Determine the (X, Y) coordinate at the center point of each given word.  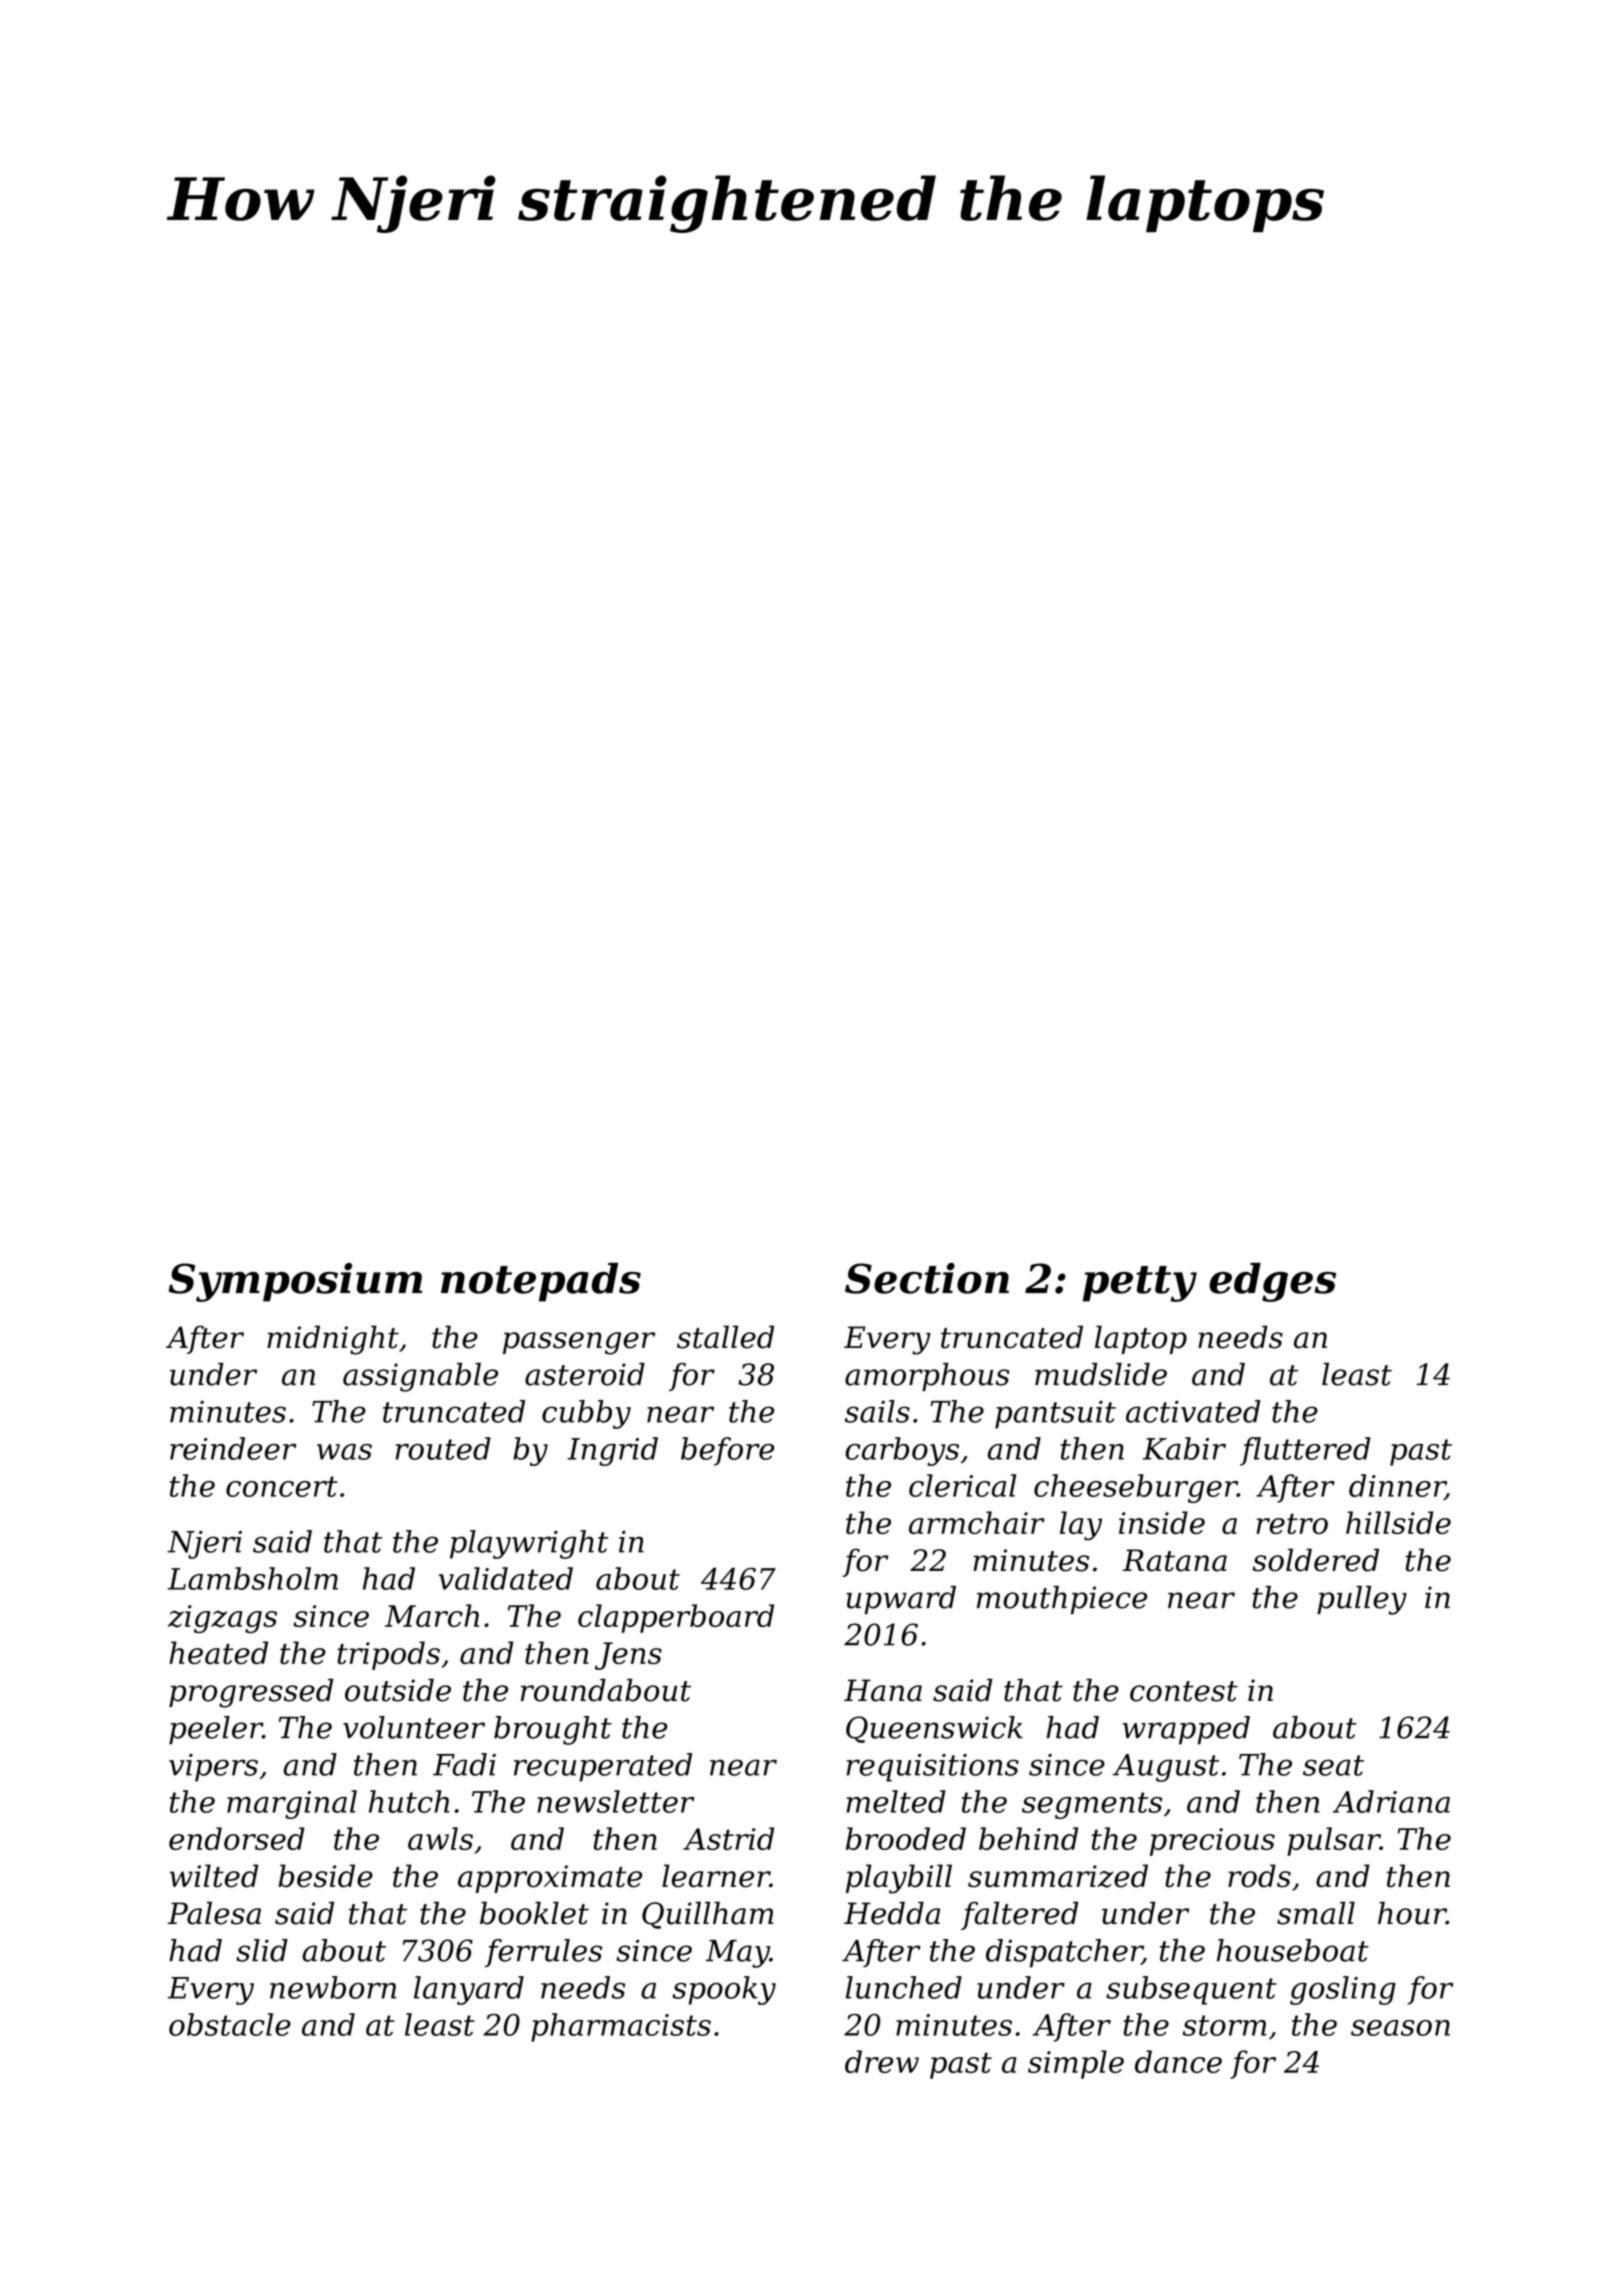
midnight (333, 1340)
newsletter (615, 1801)
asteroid (585, 1374)
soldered (1316, 1560)
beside (325, 1876)
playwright (529, 1544)
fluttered (1305, 1451)
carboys (902, 1451)
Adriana (1391, 1801)
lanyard (469, 1990)
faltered (1019, 1915)
